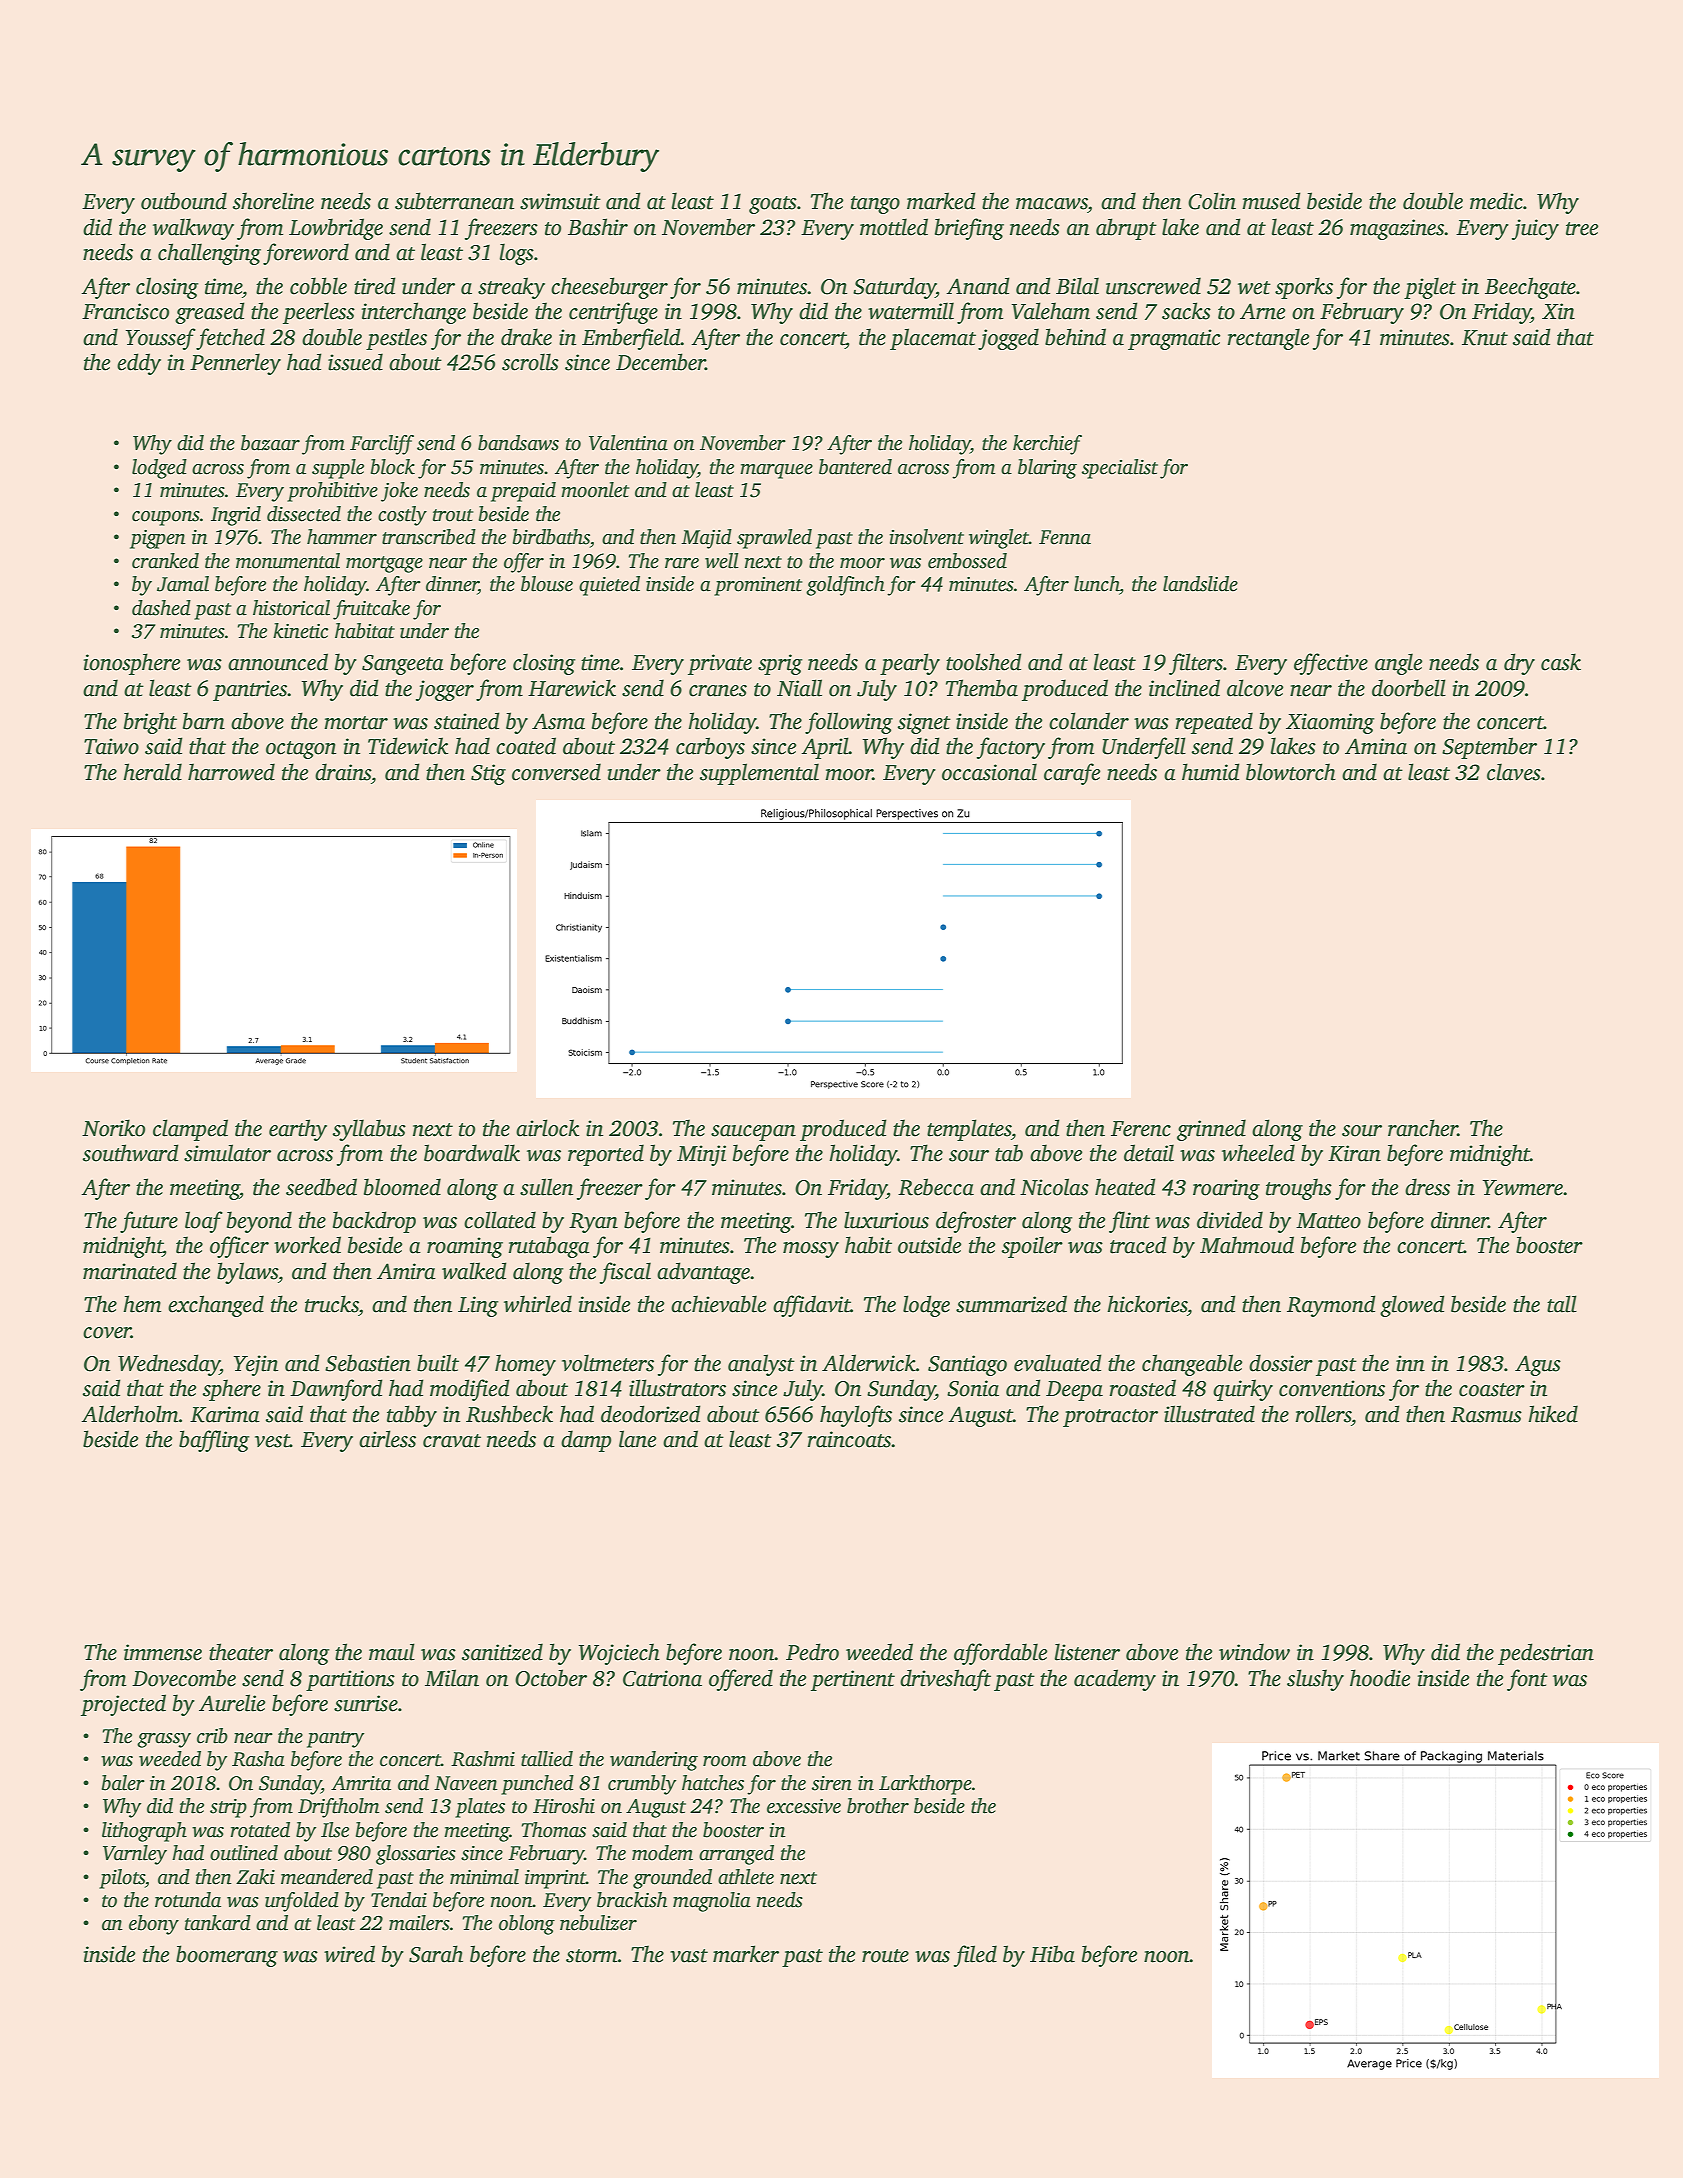  What do you see at coordinates (625, 1273) in the image?
I see `fiscal` at bounding box center [625, 1273].
